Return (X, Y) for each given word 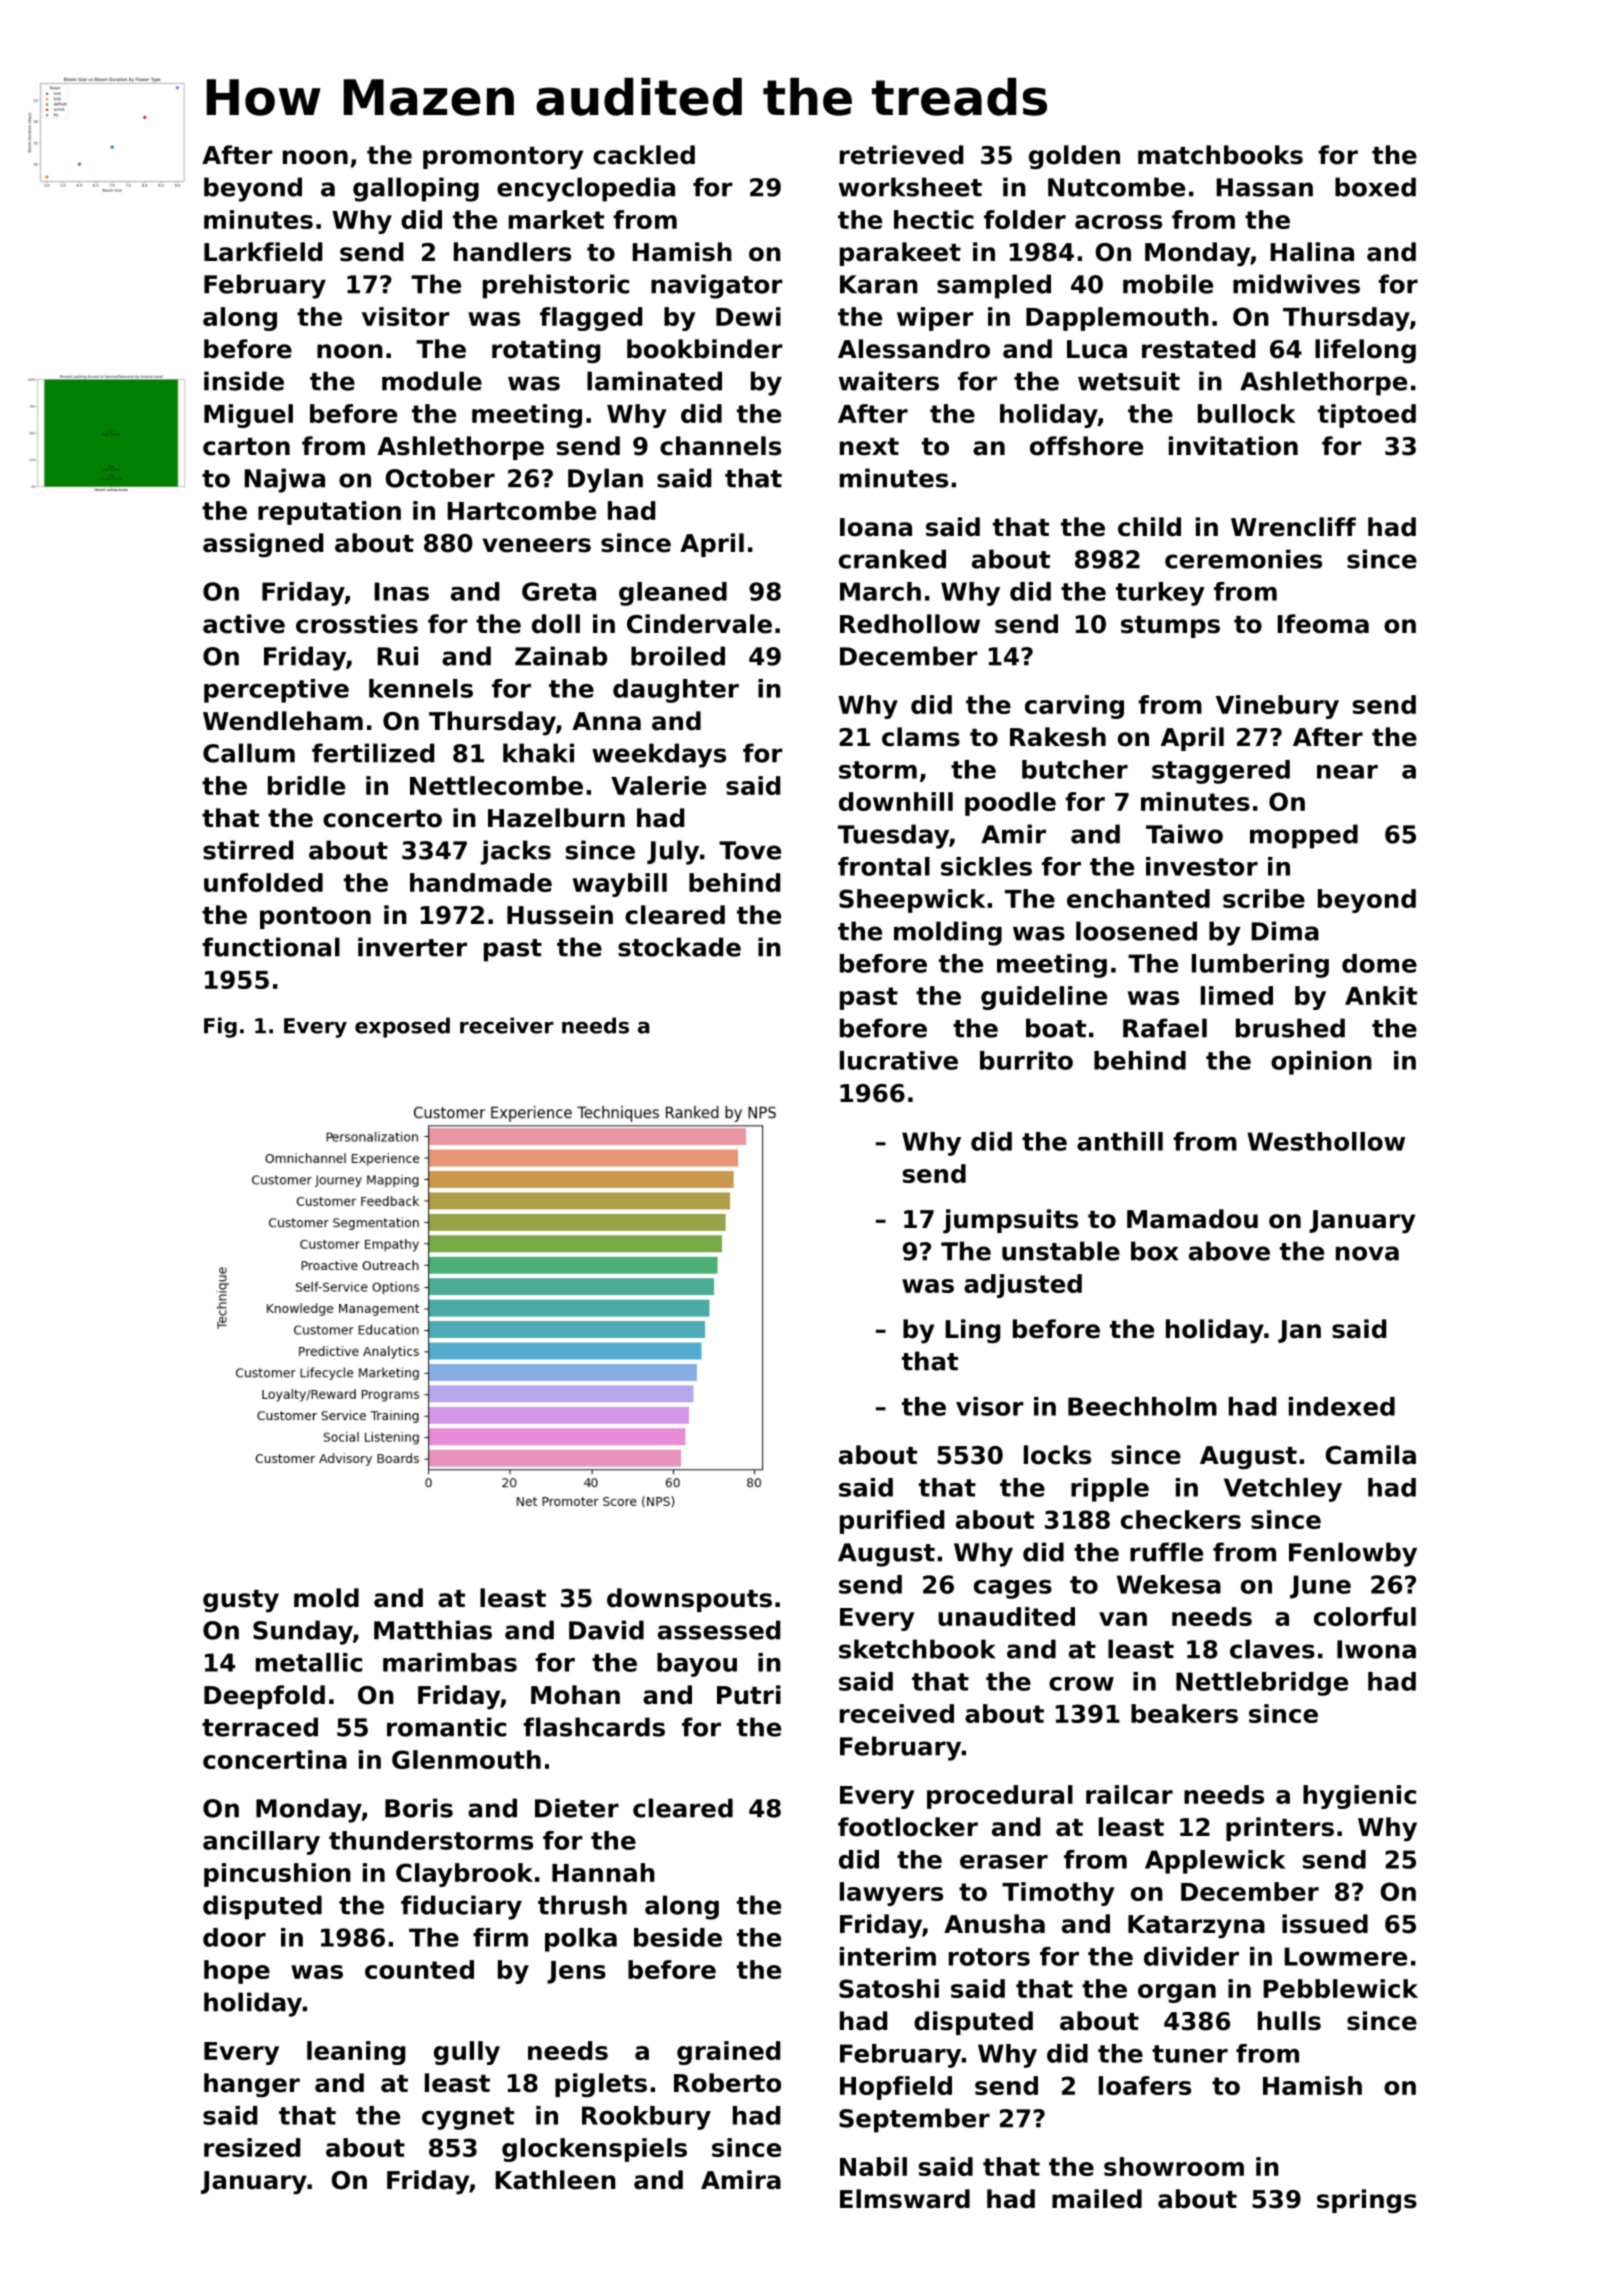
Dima (1285, 931)
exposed (402, 1027)
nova (1367, 1253)
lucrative (899, 1060)
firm (500, 1937)
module (432, 381)
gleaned (673, 594)
